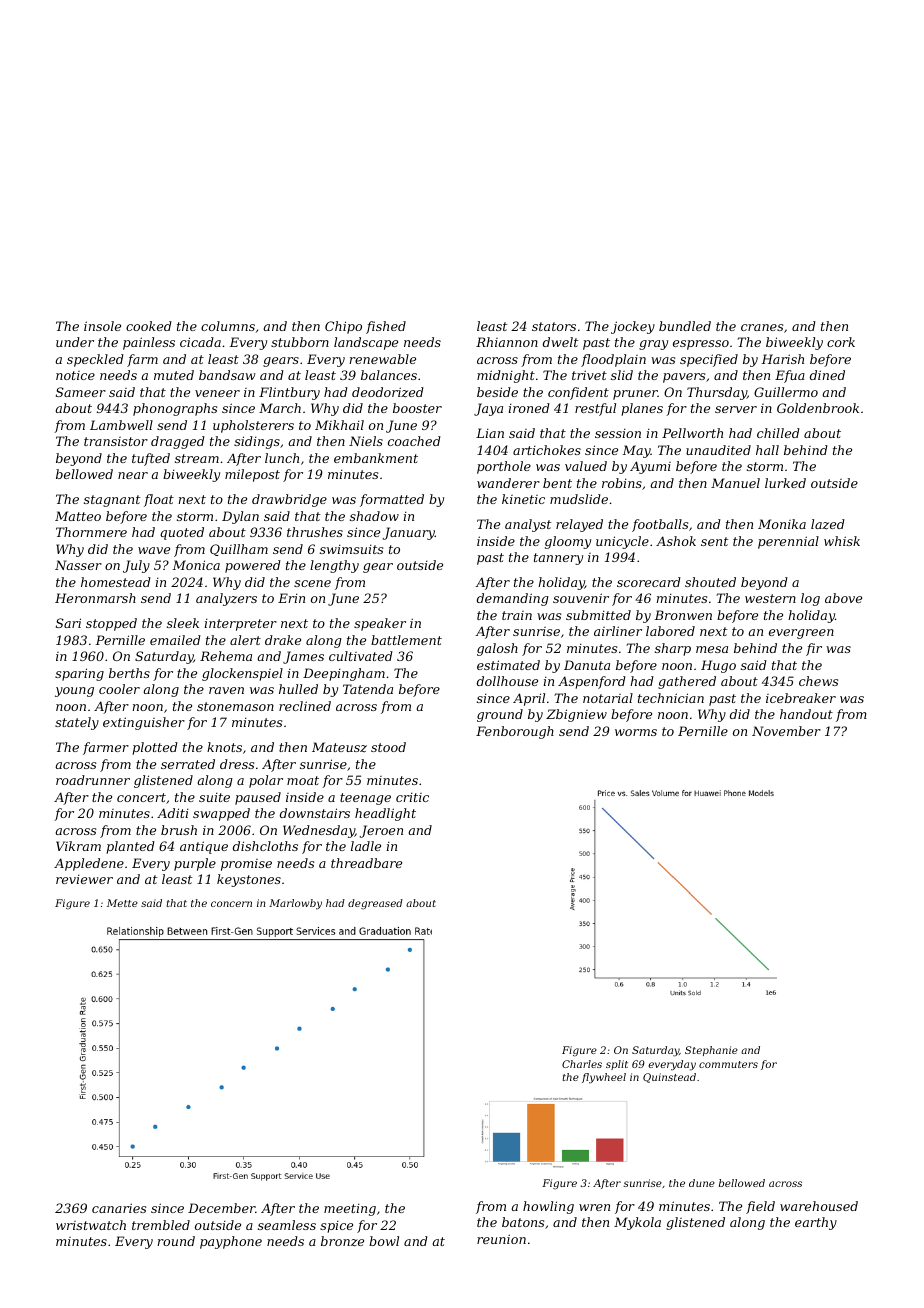 The width and height of the screenshot is (924, 1308). What do you see at coordinates (578, 393) in the screenshot?
I see `confident` at bounding box center [578, 393].
